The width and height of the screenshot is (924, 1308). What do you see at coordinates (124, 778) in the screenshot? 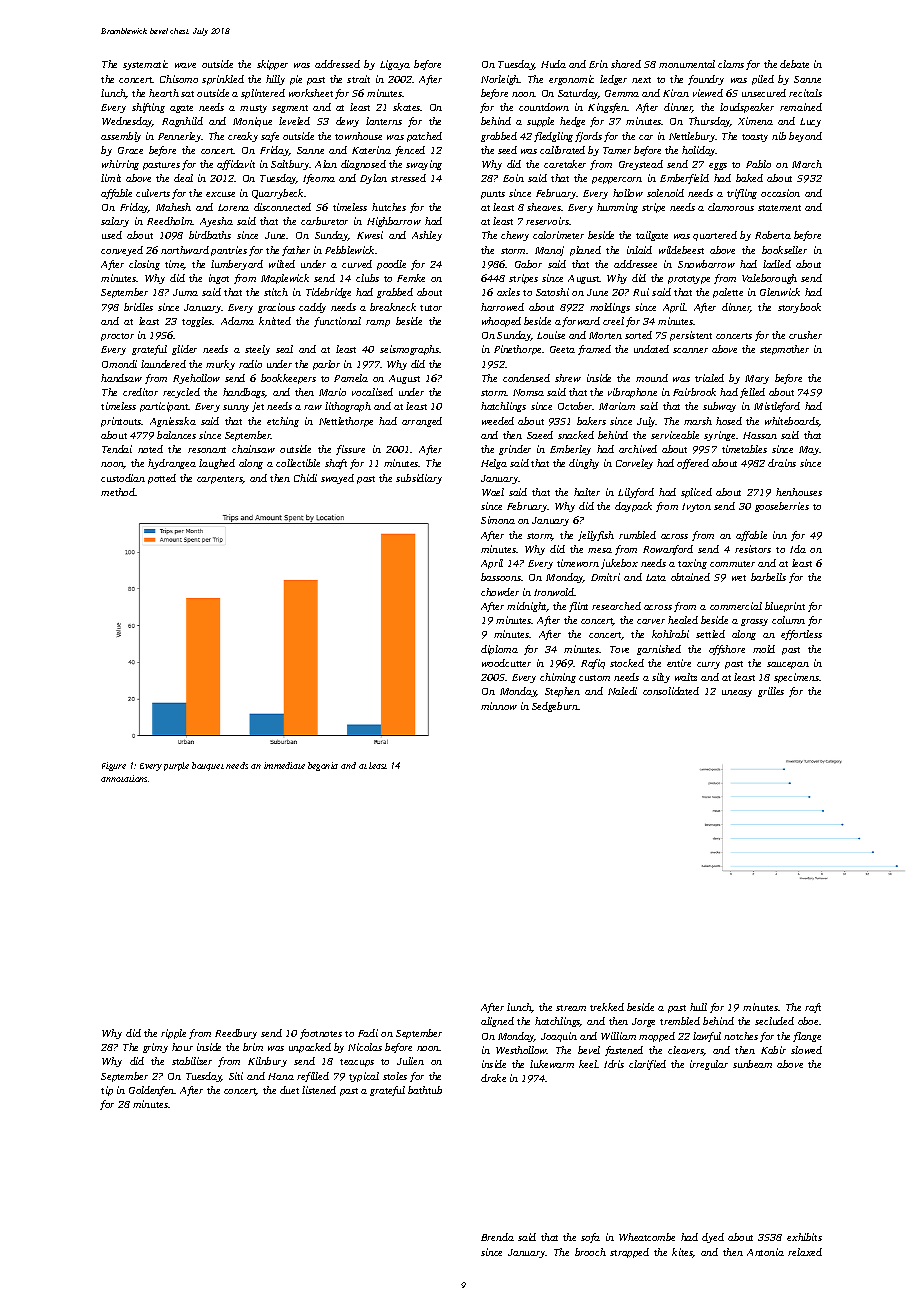
I see `annotations` at bounding box center [124, 778].
